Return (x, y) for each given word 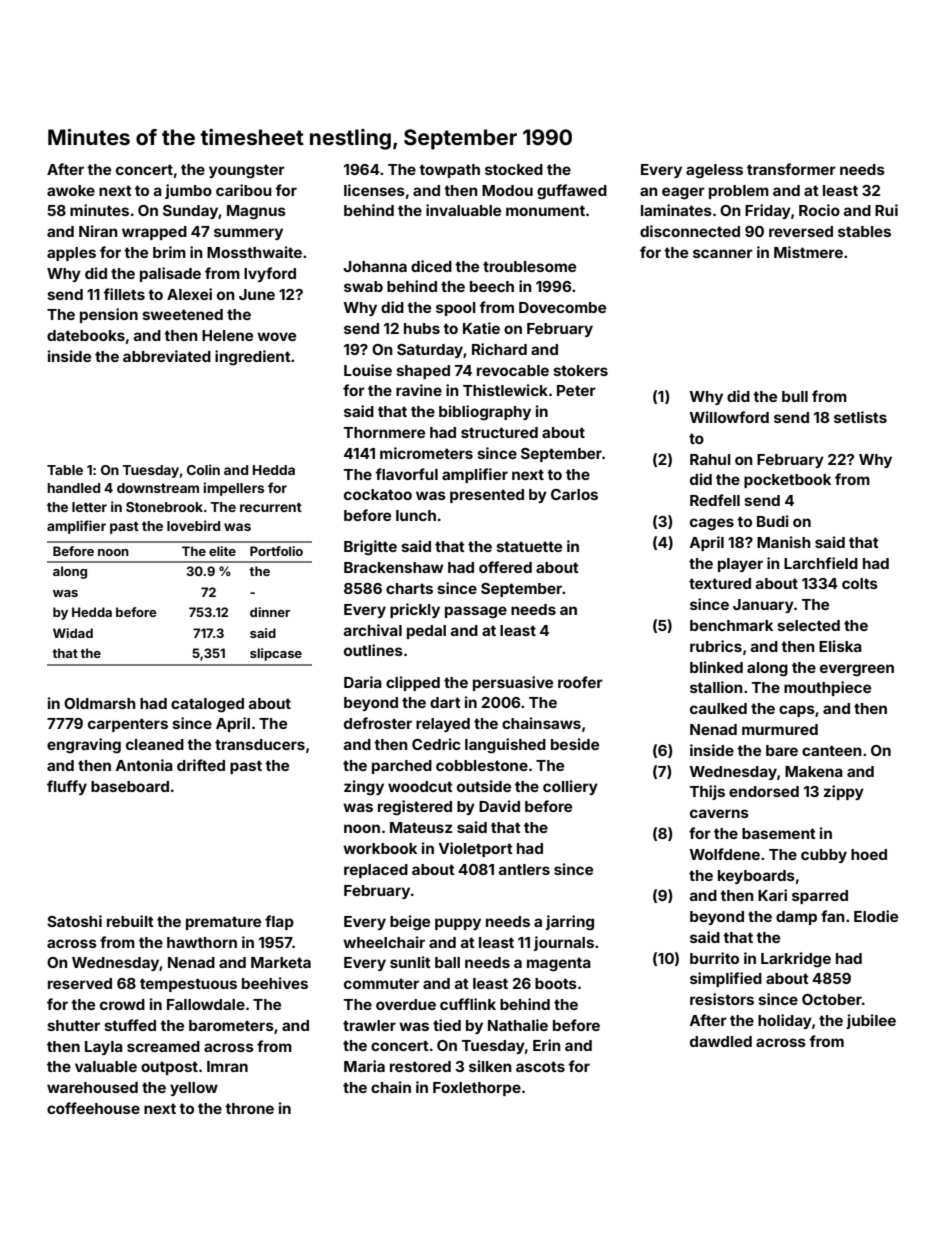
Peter (576, 390)
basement (779, 833)
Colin (203, 469)
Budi (773, 521)
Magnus (256, 212)
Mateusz (421, 827)
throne (249, 1108)
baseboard (130, 786)
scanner (723, 253)
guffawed (572, 192)
